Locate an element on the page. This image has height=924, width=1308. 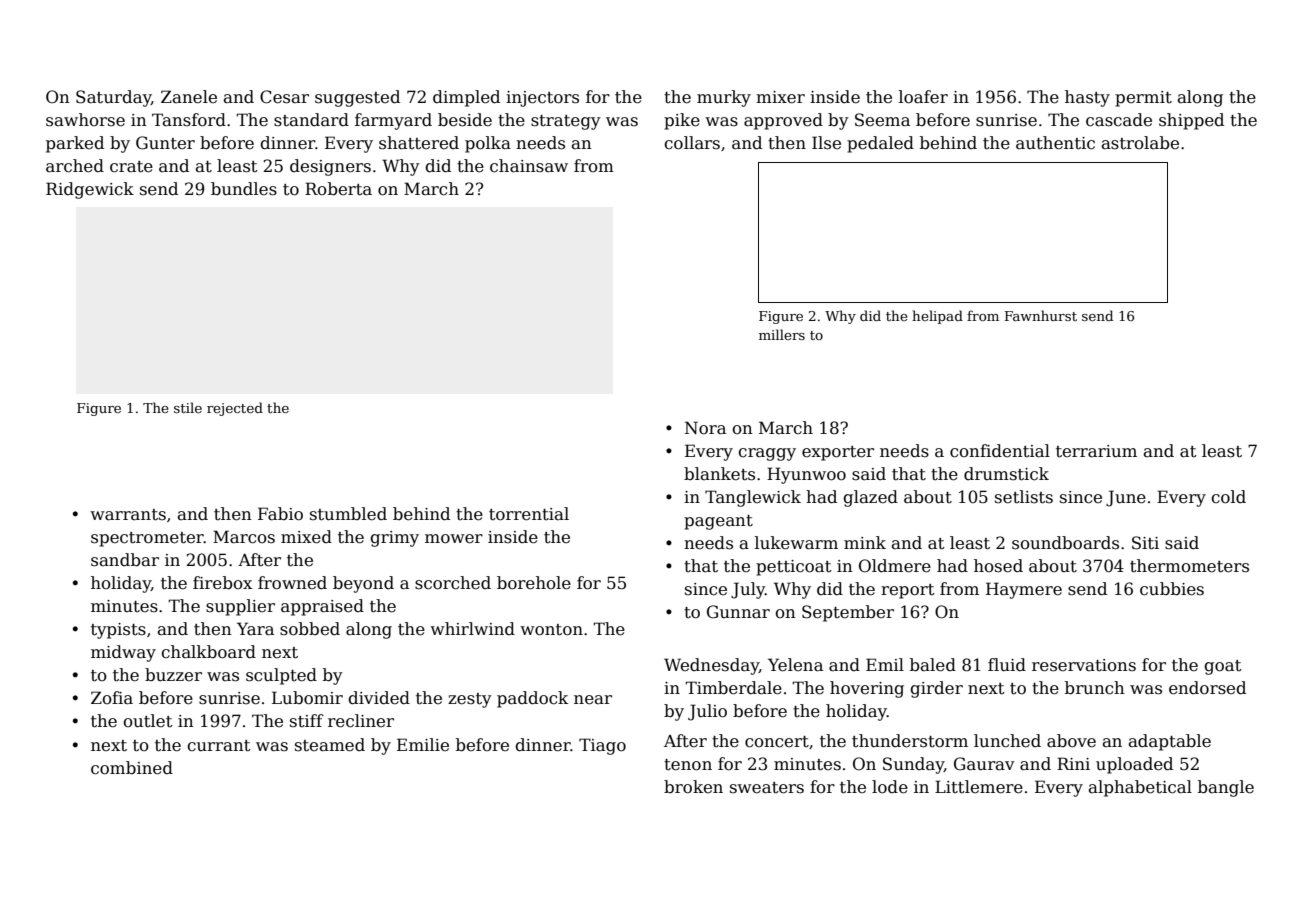
Nora is located at coordinates (705, 428).
